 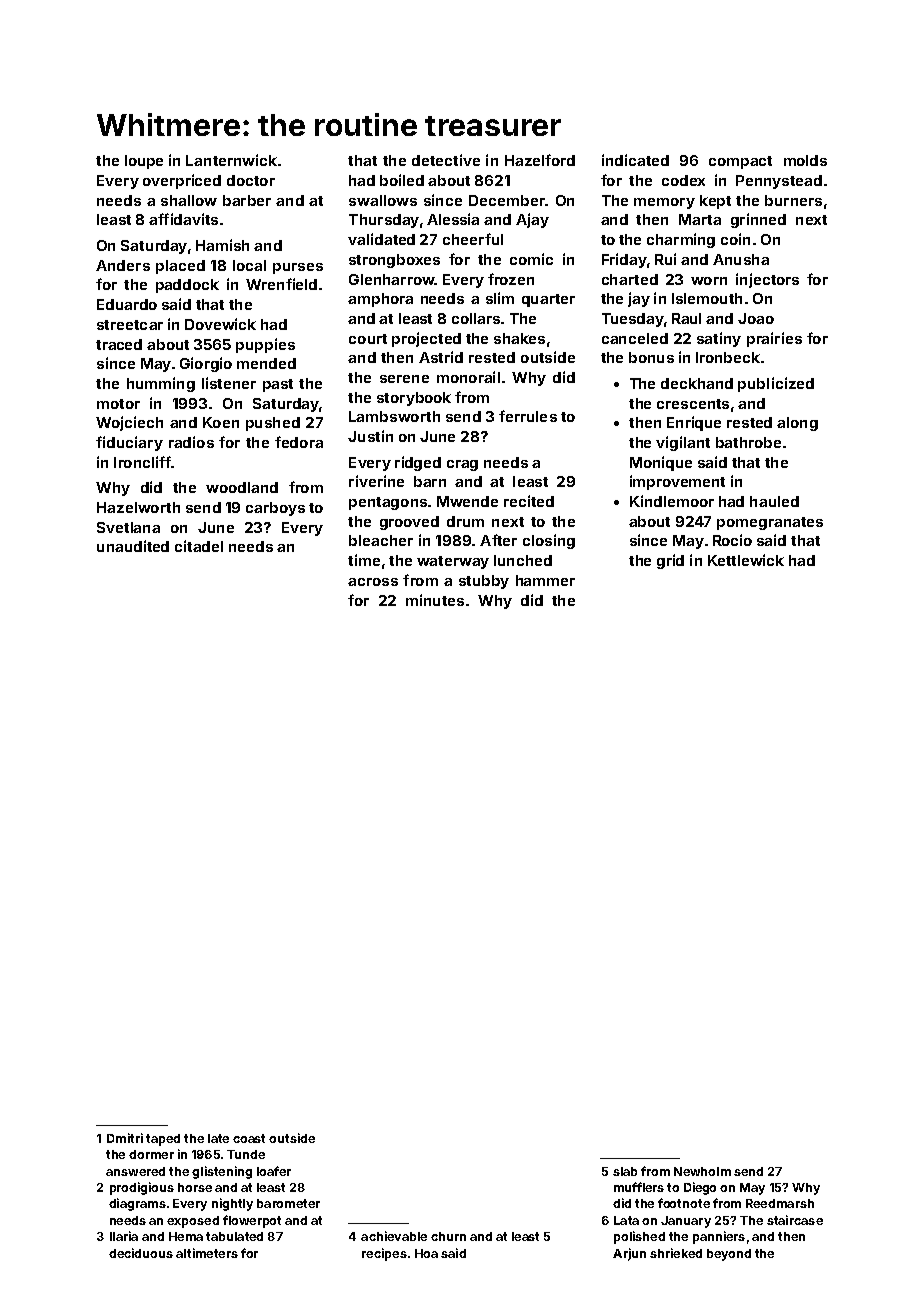 I want to click on across, so click(x=373, y=582).
